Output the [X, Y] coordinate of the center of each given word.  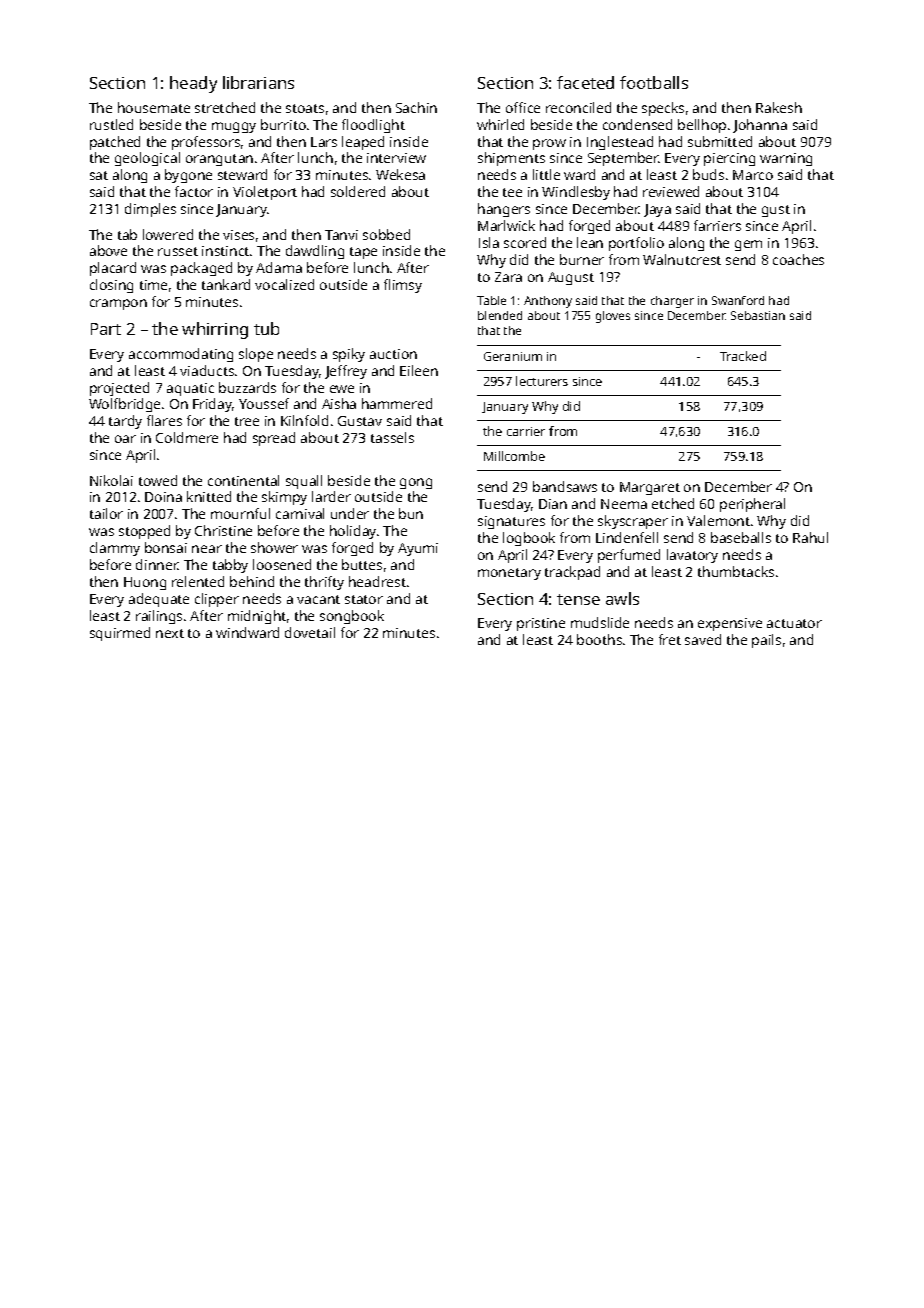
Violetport [265, 193]
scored [525, 242]
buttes [362, 564]
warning [786, 159]
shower [274, 547]
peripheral [752, 505]
